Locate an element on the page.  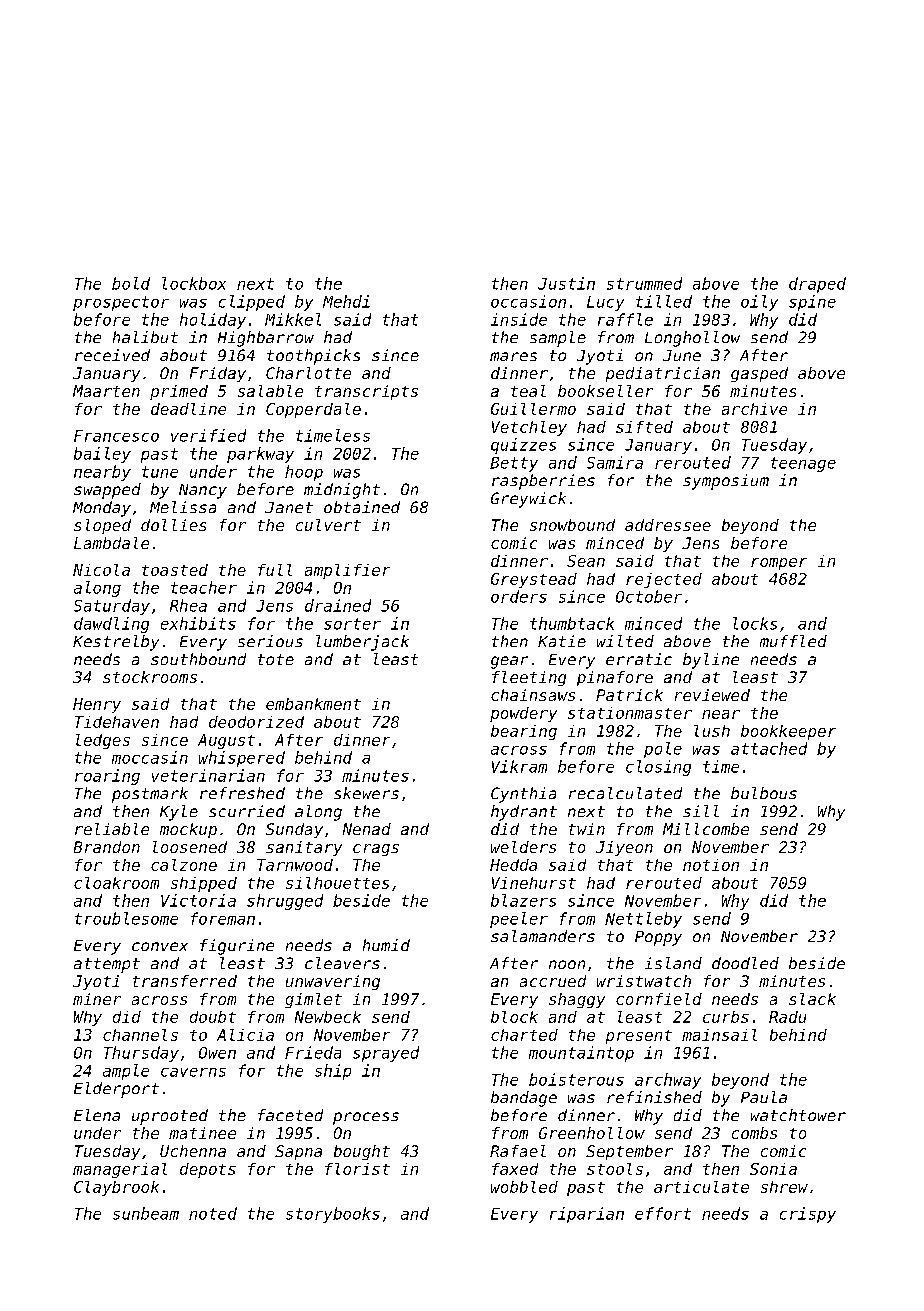
reviewed is located at coordinates (712, 695).
